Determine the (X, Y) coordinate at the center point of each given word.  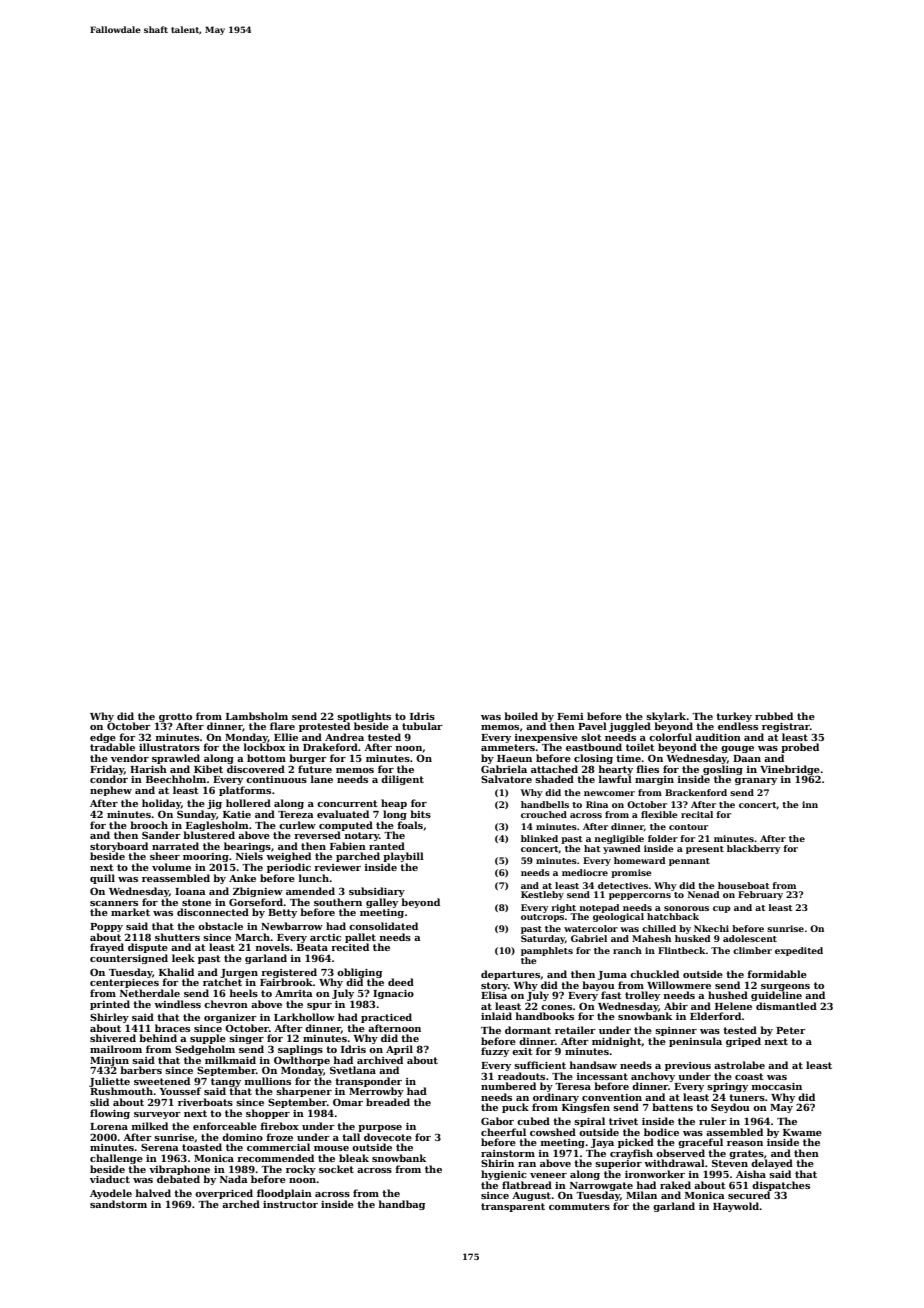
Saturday (543, 939)
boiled (521, 716)
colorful (670, 737)
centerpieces (124, 983)
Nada (234, 1179)
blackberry (754, 849)
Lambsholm (257, 716)
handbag (402, 1205)
